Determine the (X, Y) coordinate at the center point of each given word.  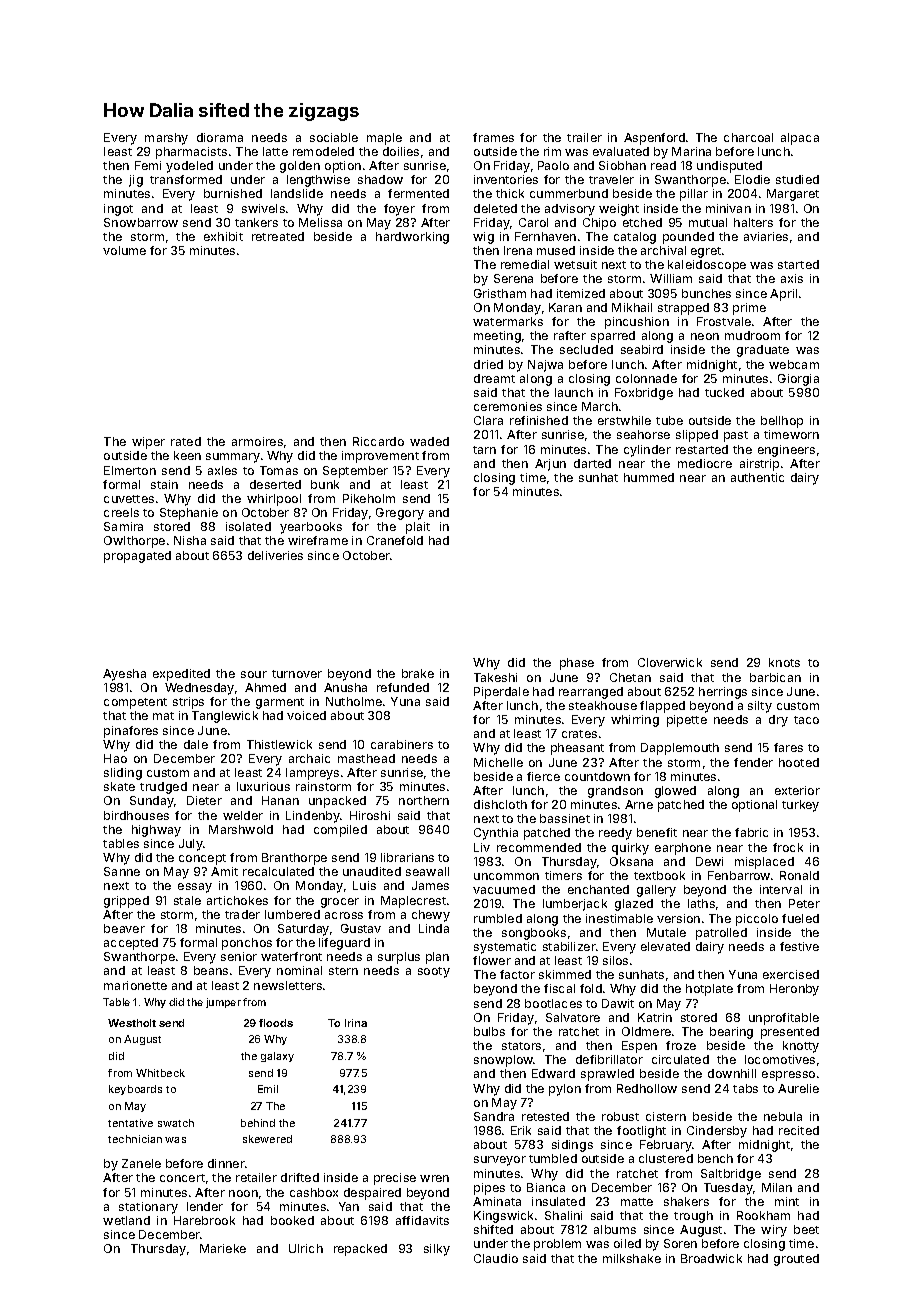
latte (275, 151)
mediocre (705, 463)
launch (574, 392)
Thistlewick (279, 744)
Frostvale (724, 321)
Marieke (223, 1248)
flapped (662, 707)
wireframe (318, 540)
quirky (630, 849)
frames (493, 137)
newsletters (288, 985)
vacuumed (504, 889)
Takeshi (495, 677)
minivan (728, 208)
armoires (257, 441)
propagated (137, 557)
